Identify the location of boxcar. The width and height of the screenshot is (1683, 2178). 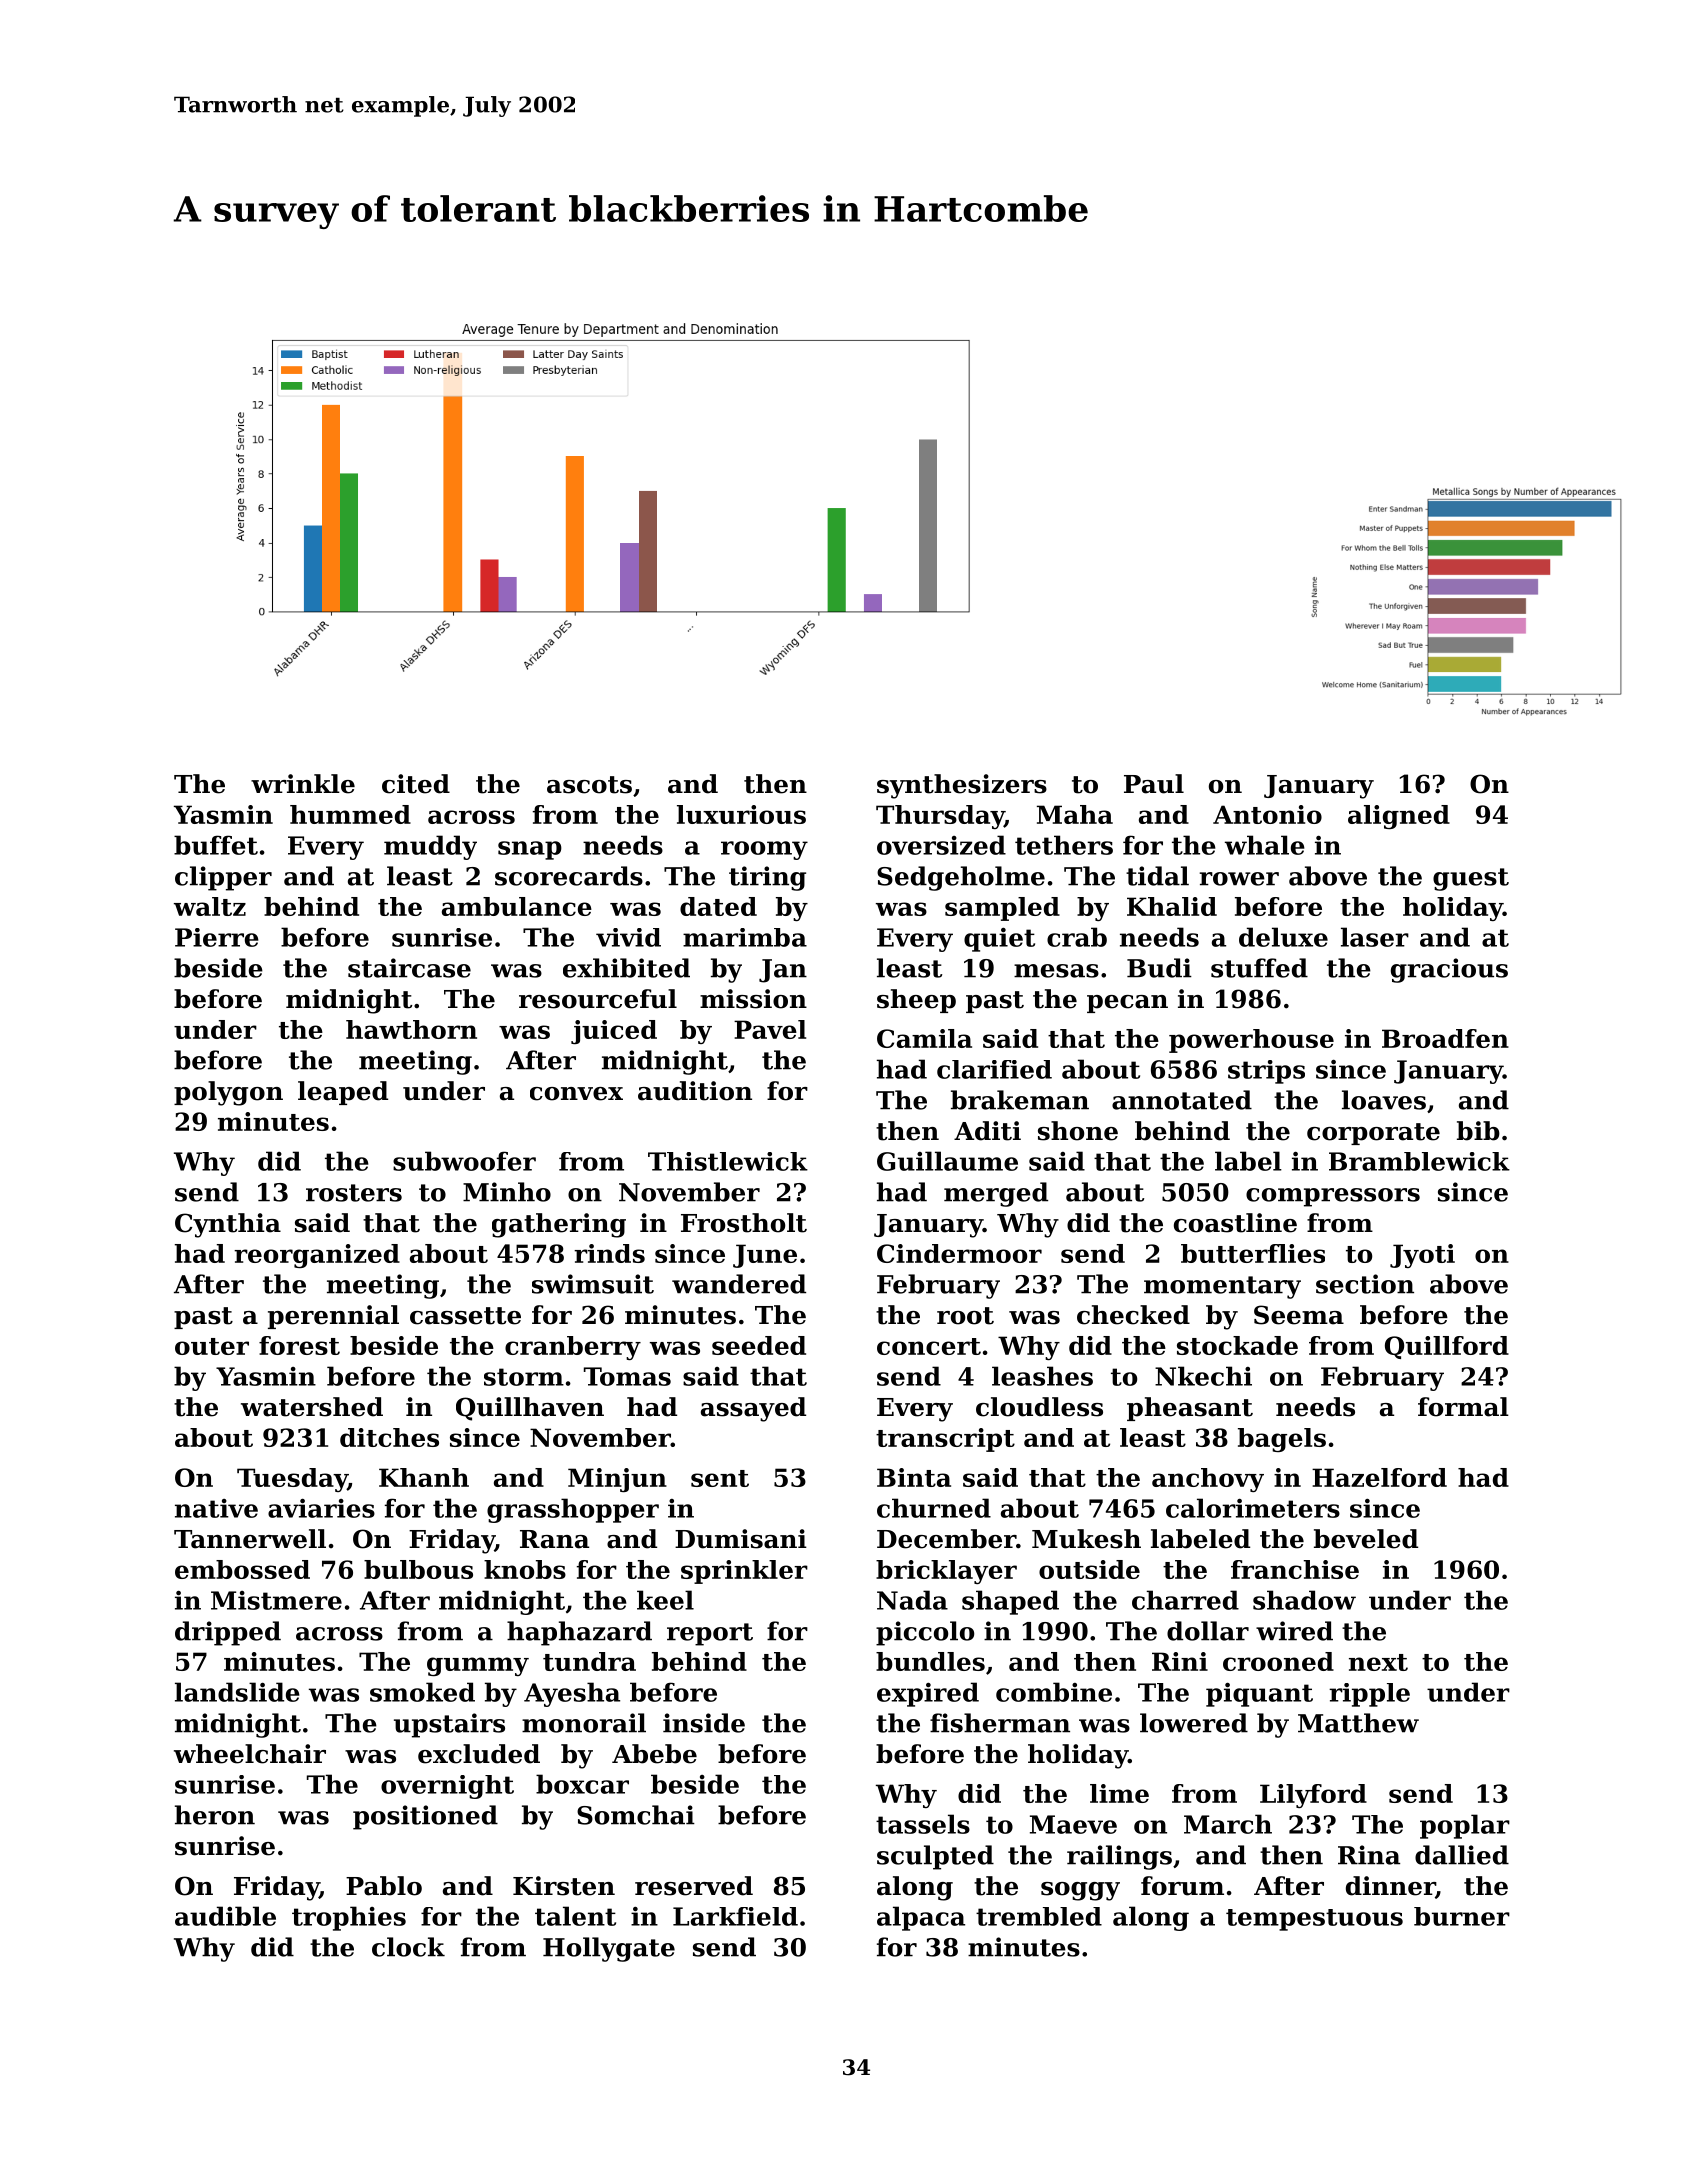
(582, 1784).
